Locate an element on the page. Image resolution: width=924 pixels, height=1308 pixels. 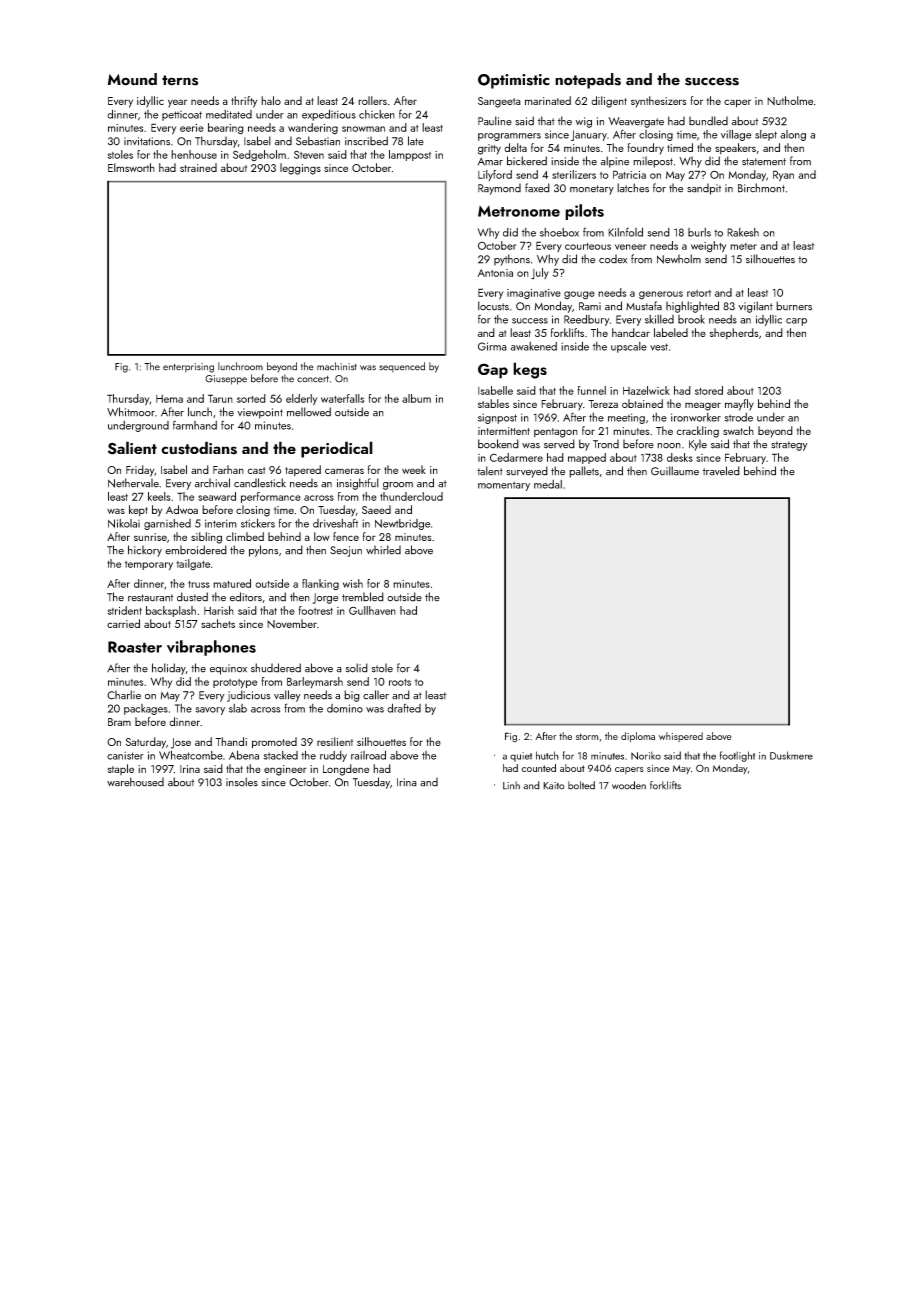
traveled is located at coordinates (721, 471).
